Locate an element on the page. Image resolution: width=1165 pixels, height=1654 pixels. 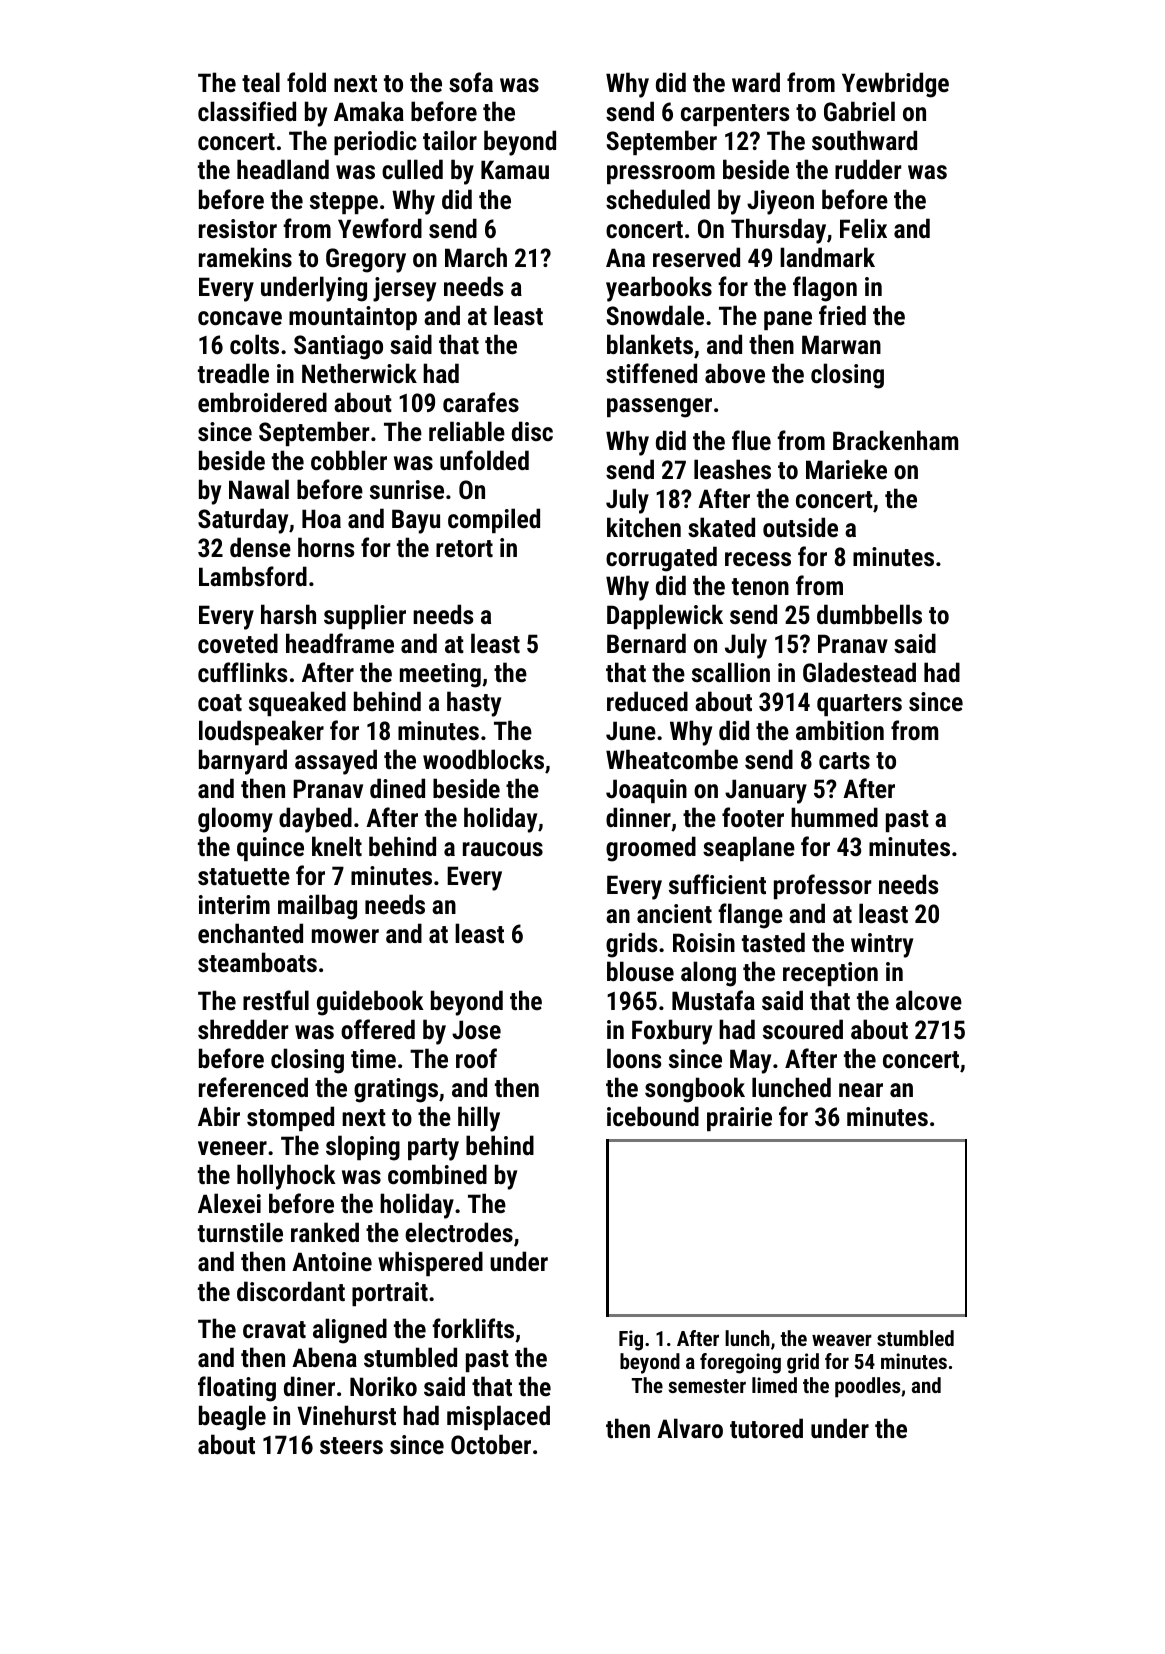
Amaka is located at coordinates (369, 111).
